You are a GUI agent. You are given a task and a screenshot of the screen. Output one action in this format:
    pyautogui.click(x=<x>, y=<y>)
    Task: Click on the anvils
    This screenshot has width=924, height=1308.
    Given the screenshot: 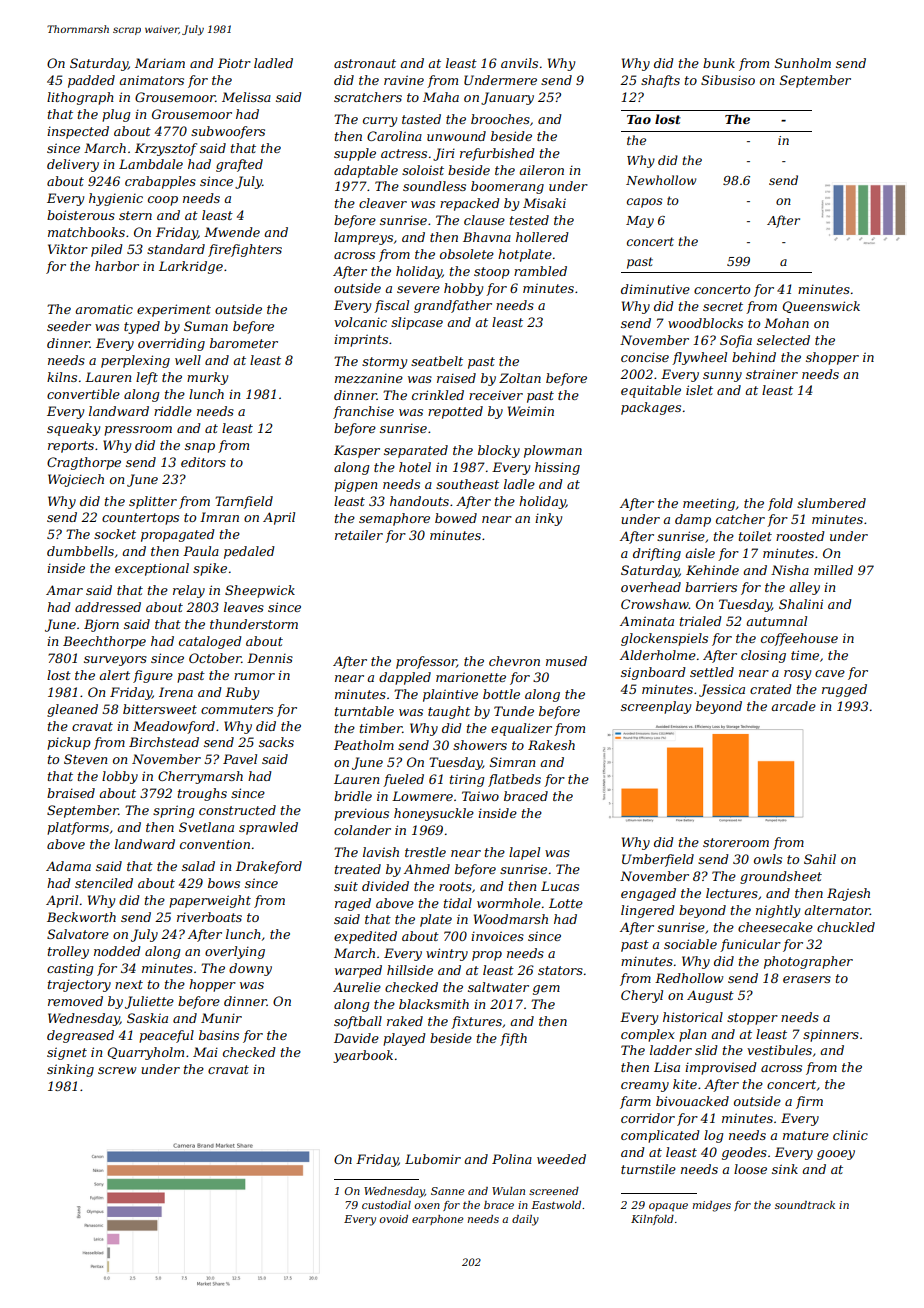 What is the action you would take?
    pyautogui.click(x=519, y=63)
